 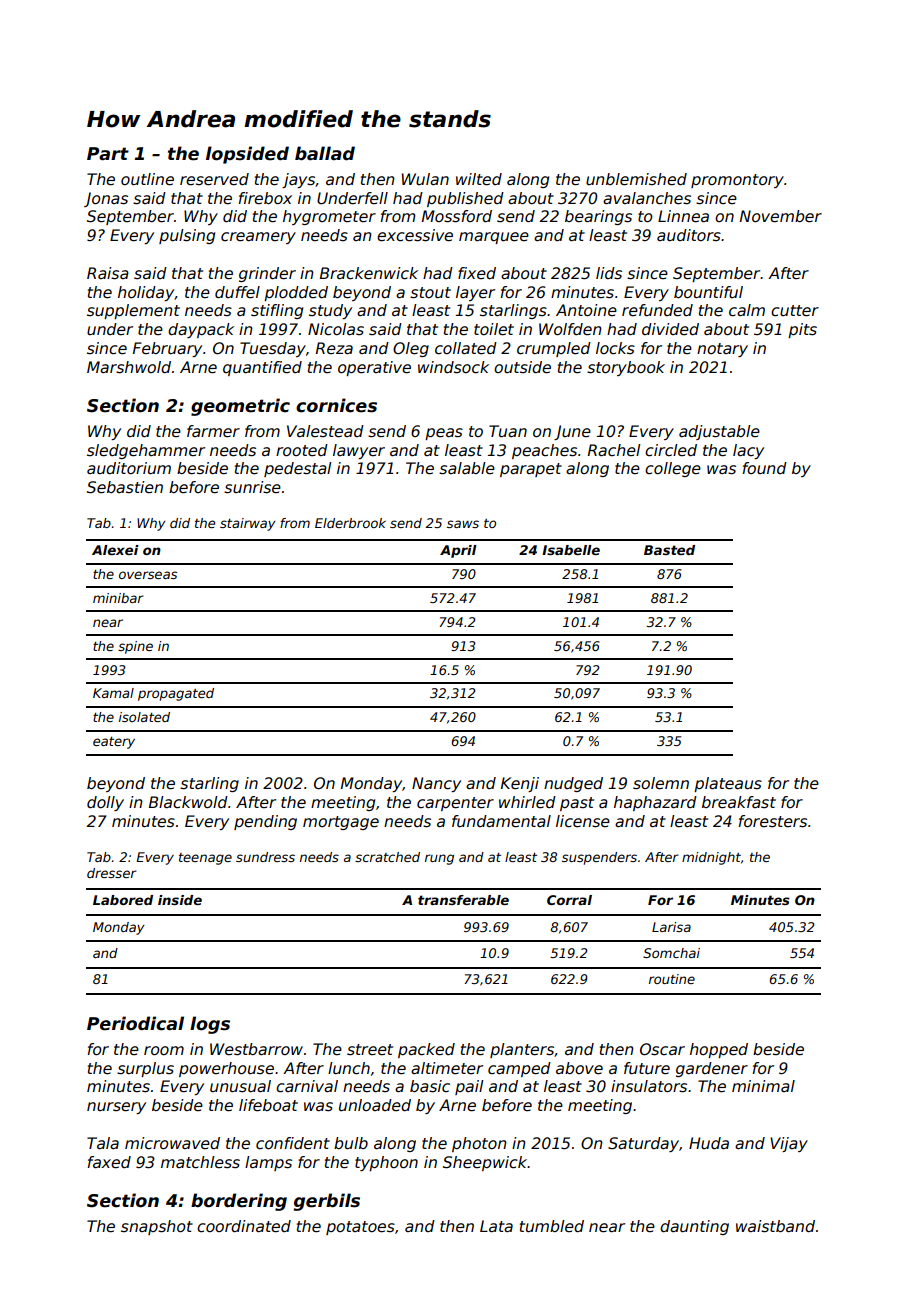 I want to click on solemn, so click(x=661, y=783).
